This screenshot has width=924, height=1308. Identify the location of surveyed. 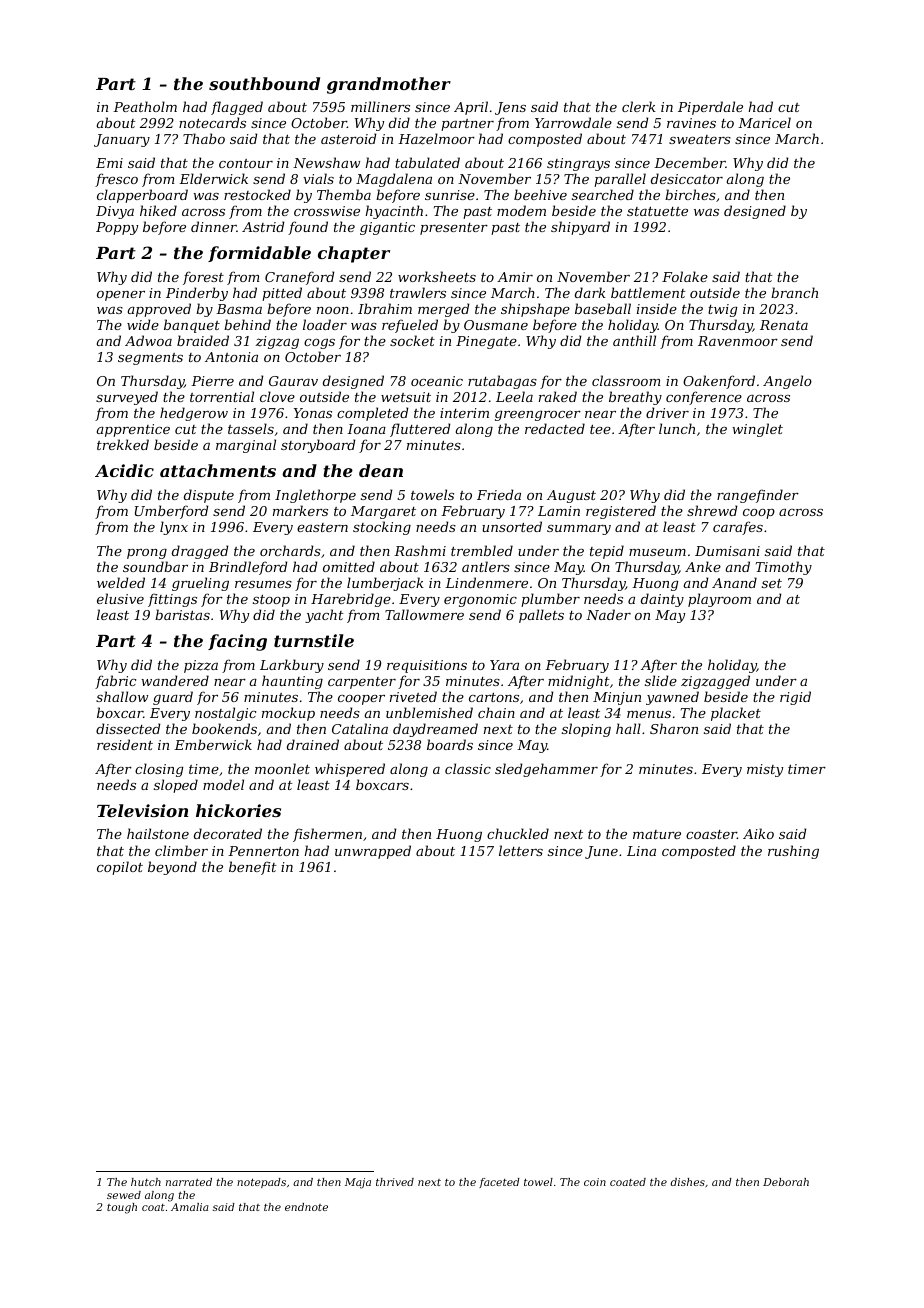
(127, 398).
